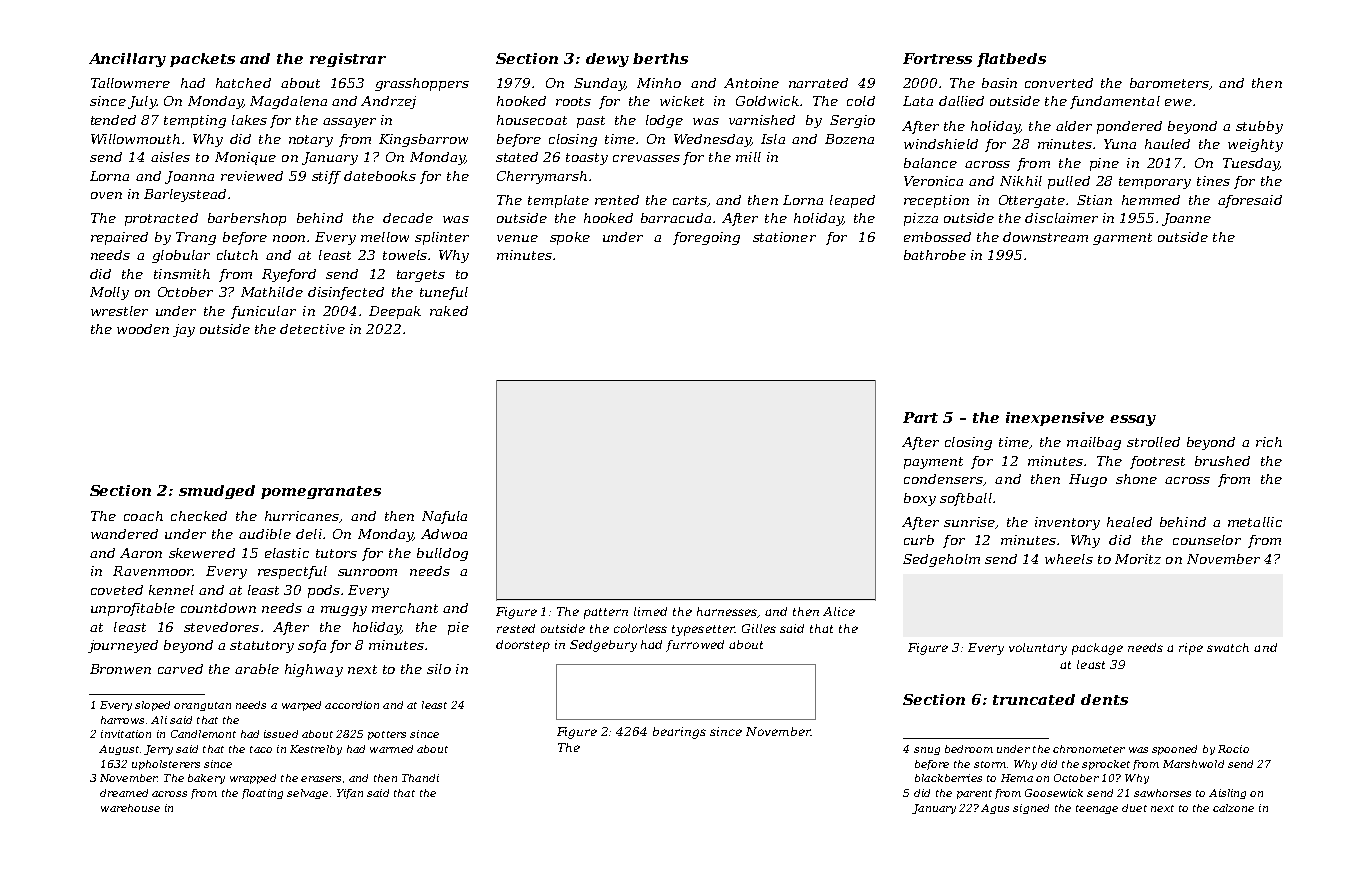 This page has width=1372, height=887. Describe the element at coordinates (920, 417) in the page. I see `Part` at that location.
